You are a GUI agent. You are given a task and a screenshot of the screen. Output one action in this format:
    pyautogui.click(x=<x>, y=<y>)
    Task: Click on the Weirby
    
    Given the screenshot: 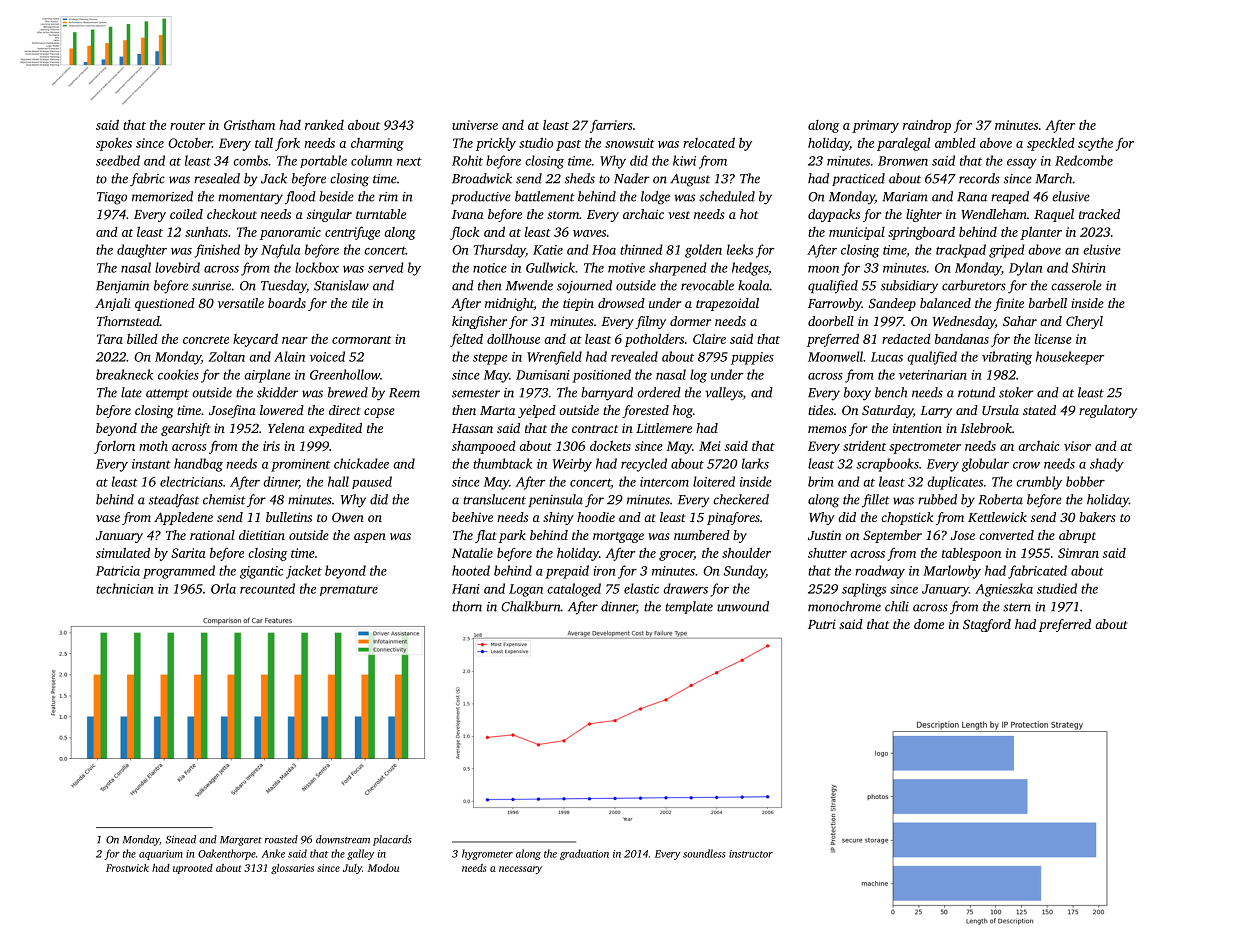 What is the action you would take?
    pyautogui.click(x=572, y=465)
